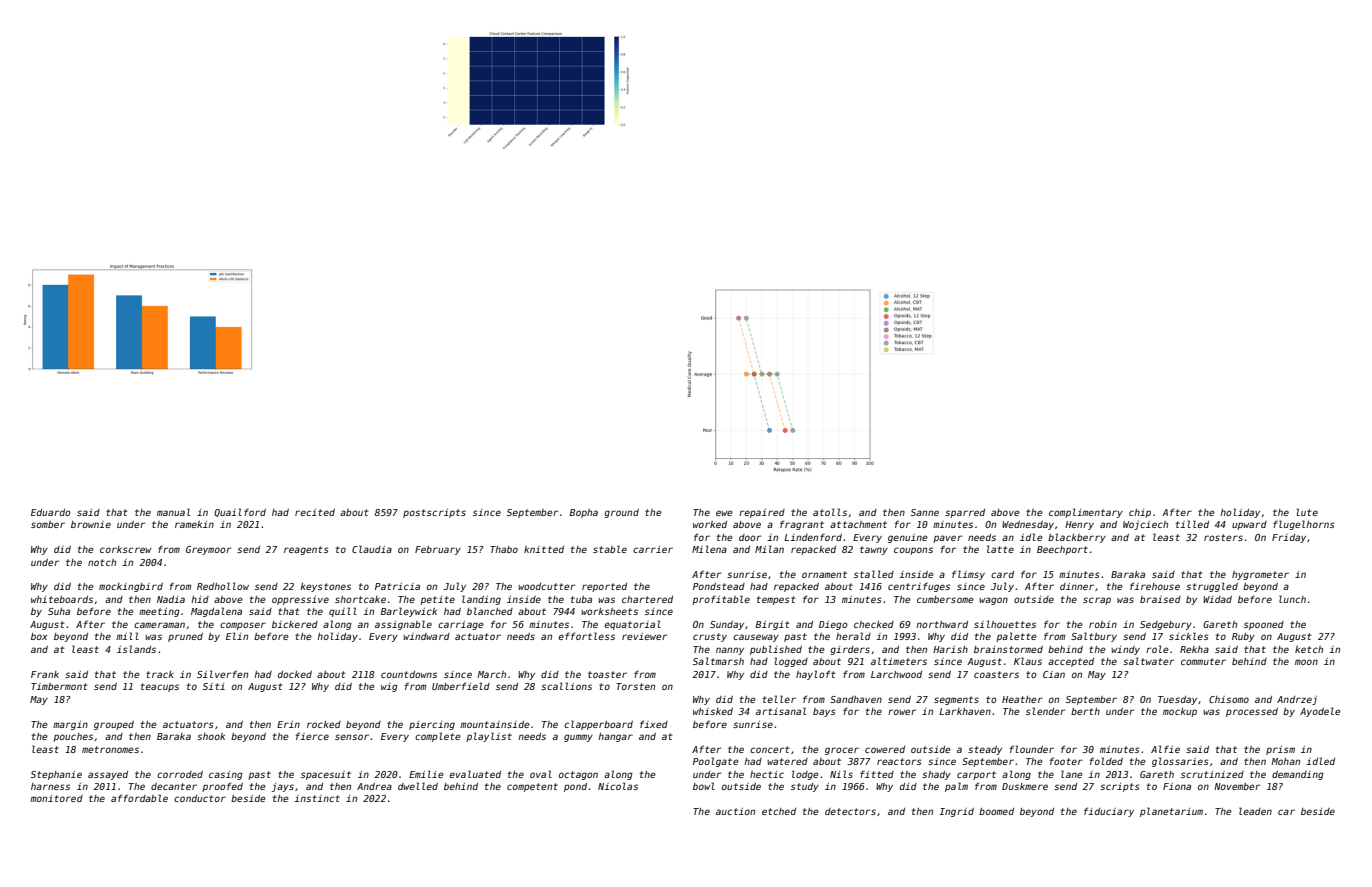 Image resolution: width=1372 pixels, height=887 pixels. What do you see at coordinates (750, 537) in the screenshot?
I see `door` at bounding box center [750, 537].
